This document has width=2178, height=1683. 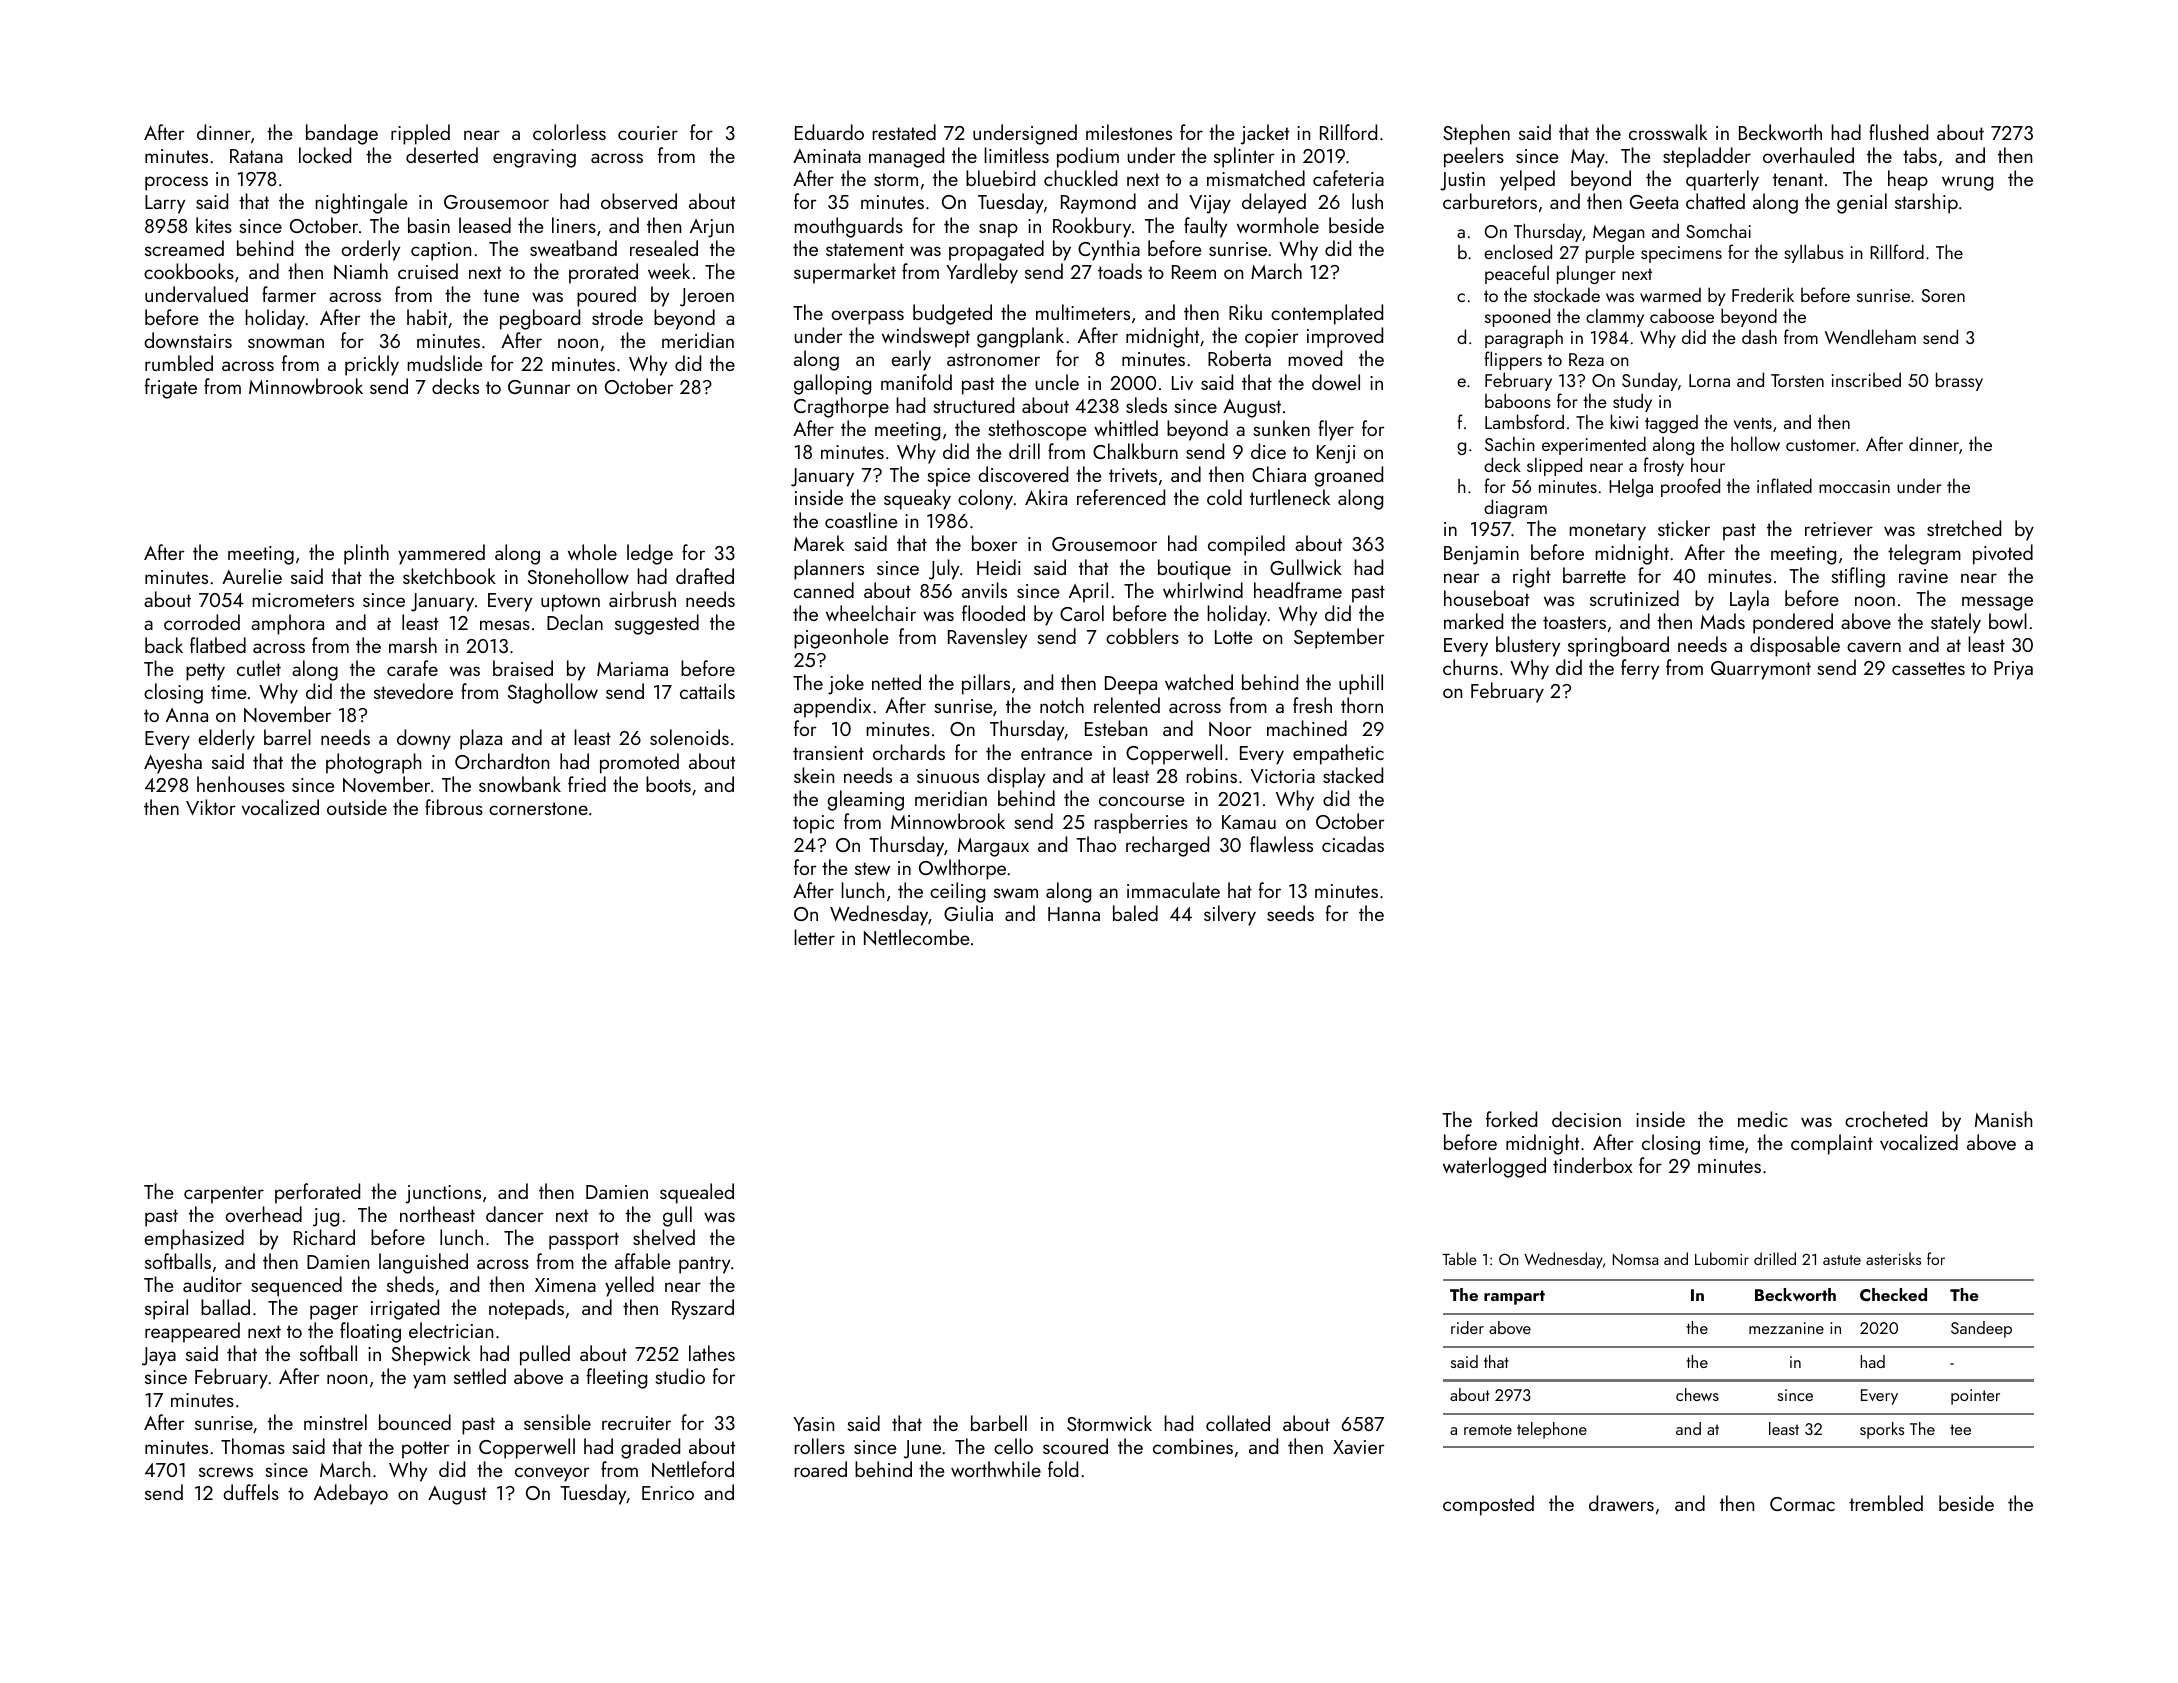 What do you see at coordinates (865, 800) in the document?
I see `gleaming` at bounding box center [865, 800].
